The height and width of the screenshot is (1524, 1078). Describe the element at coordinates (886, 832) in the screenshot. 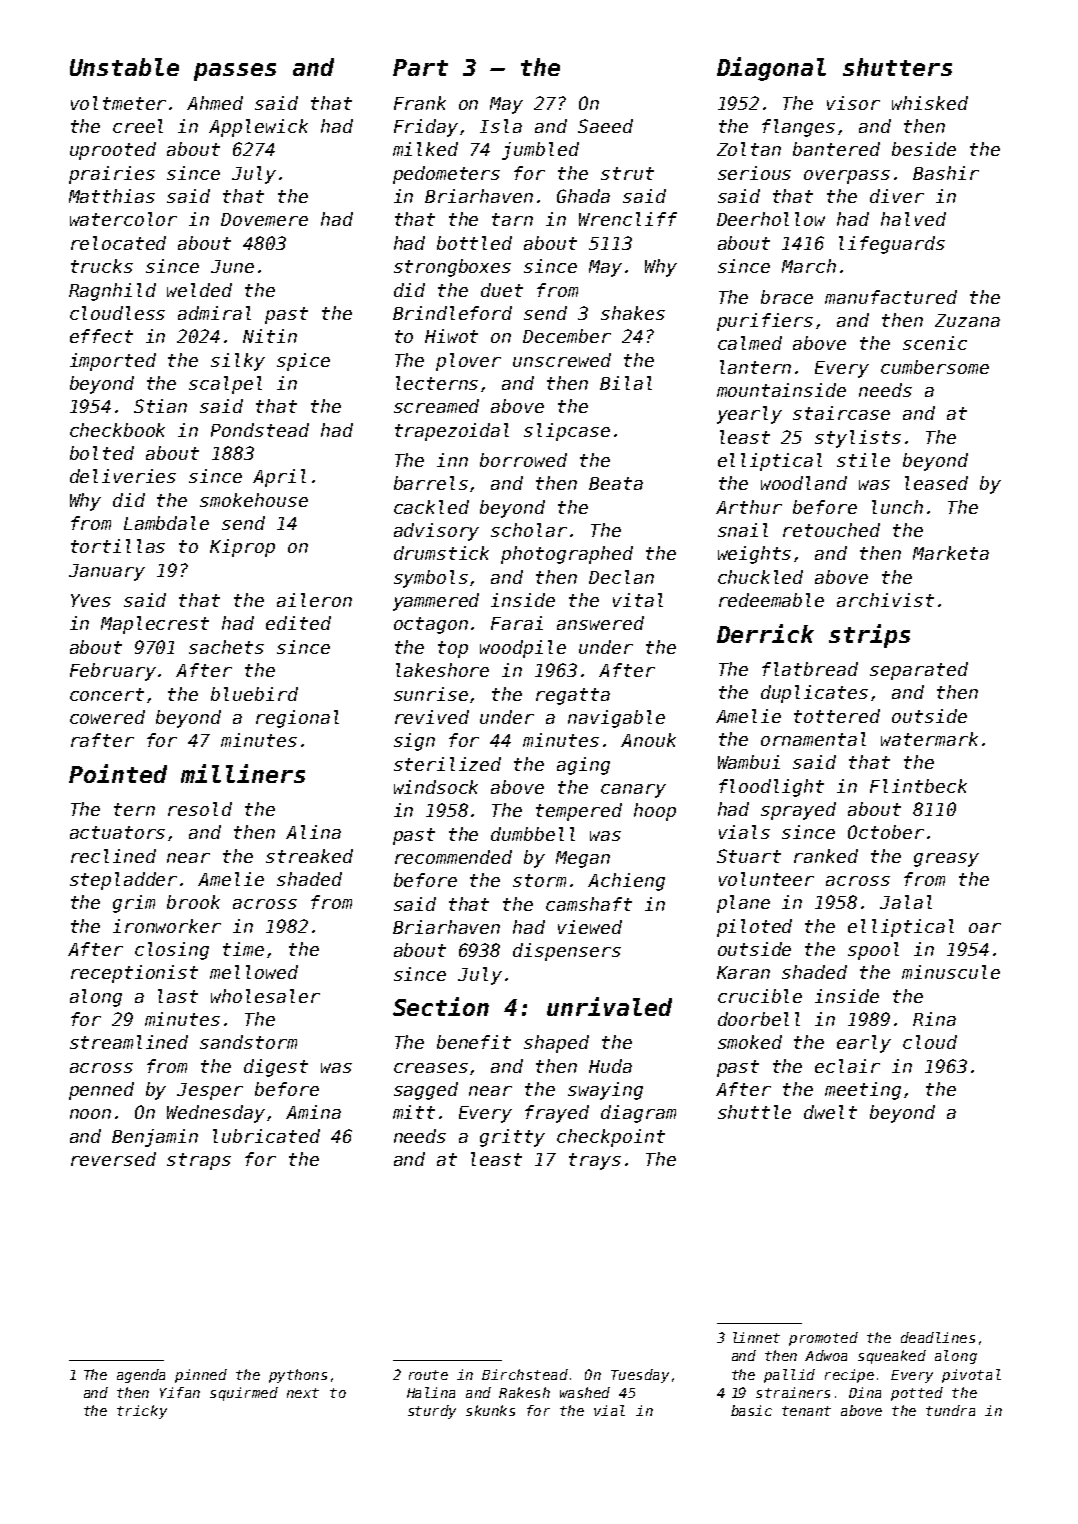

I see `October` at that location.
